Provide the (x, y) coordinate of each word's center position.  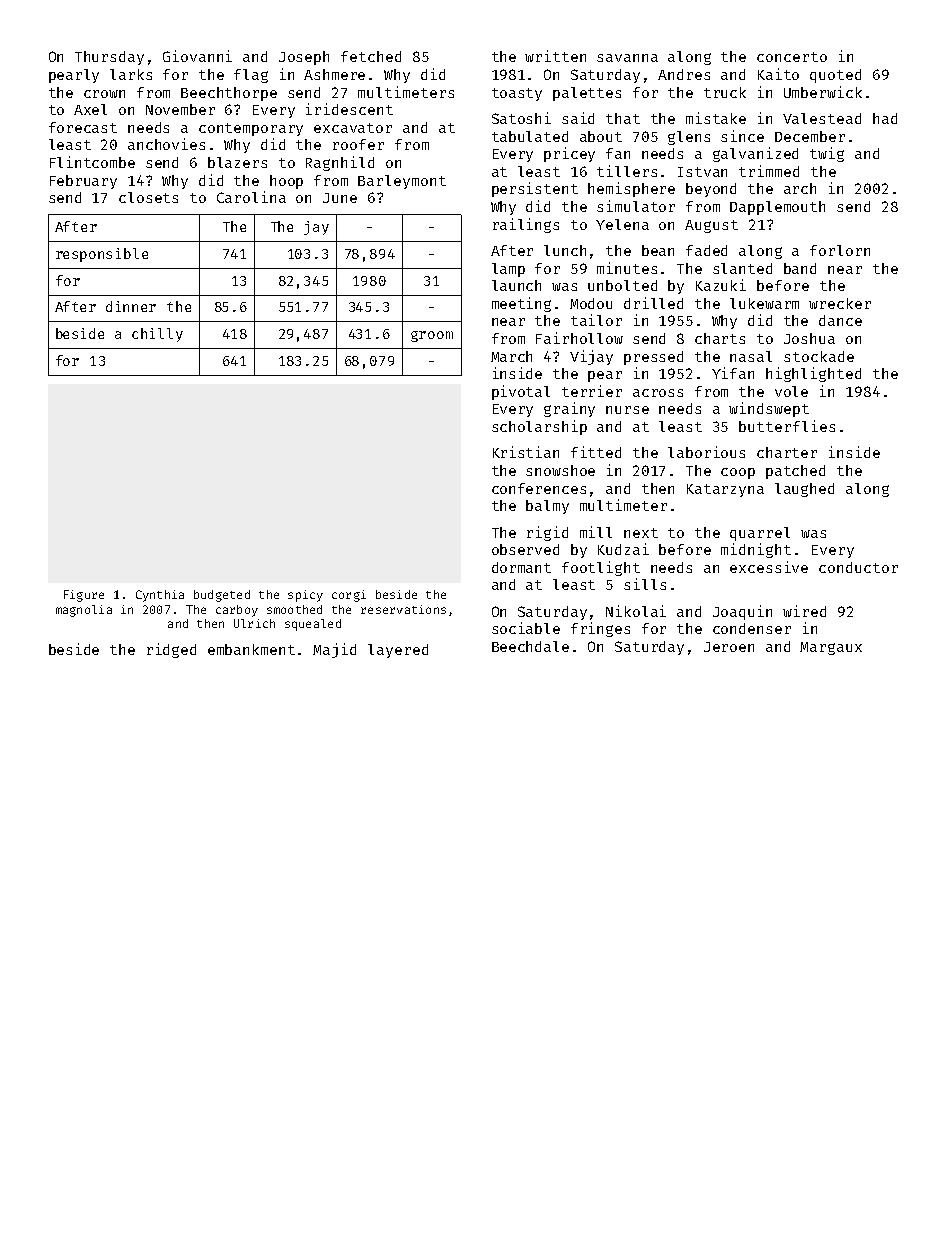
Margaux (831, 648)
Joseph (304, 58)
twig (827, 154)
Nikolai (636, 611)
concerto (792, 57)
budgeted (222, 596)
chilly (157, 335)
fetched (371, 56)
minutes (627, 268)
